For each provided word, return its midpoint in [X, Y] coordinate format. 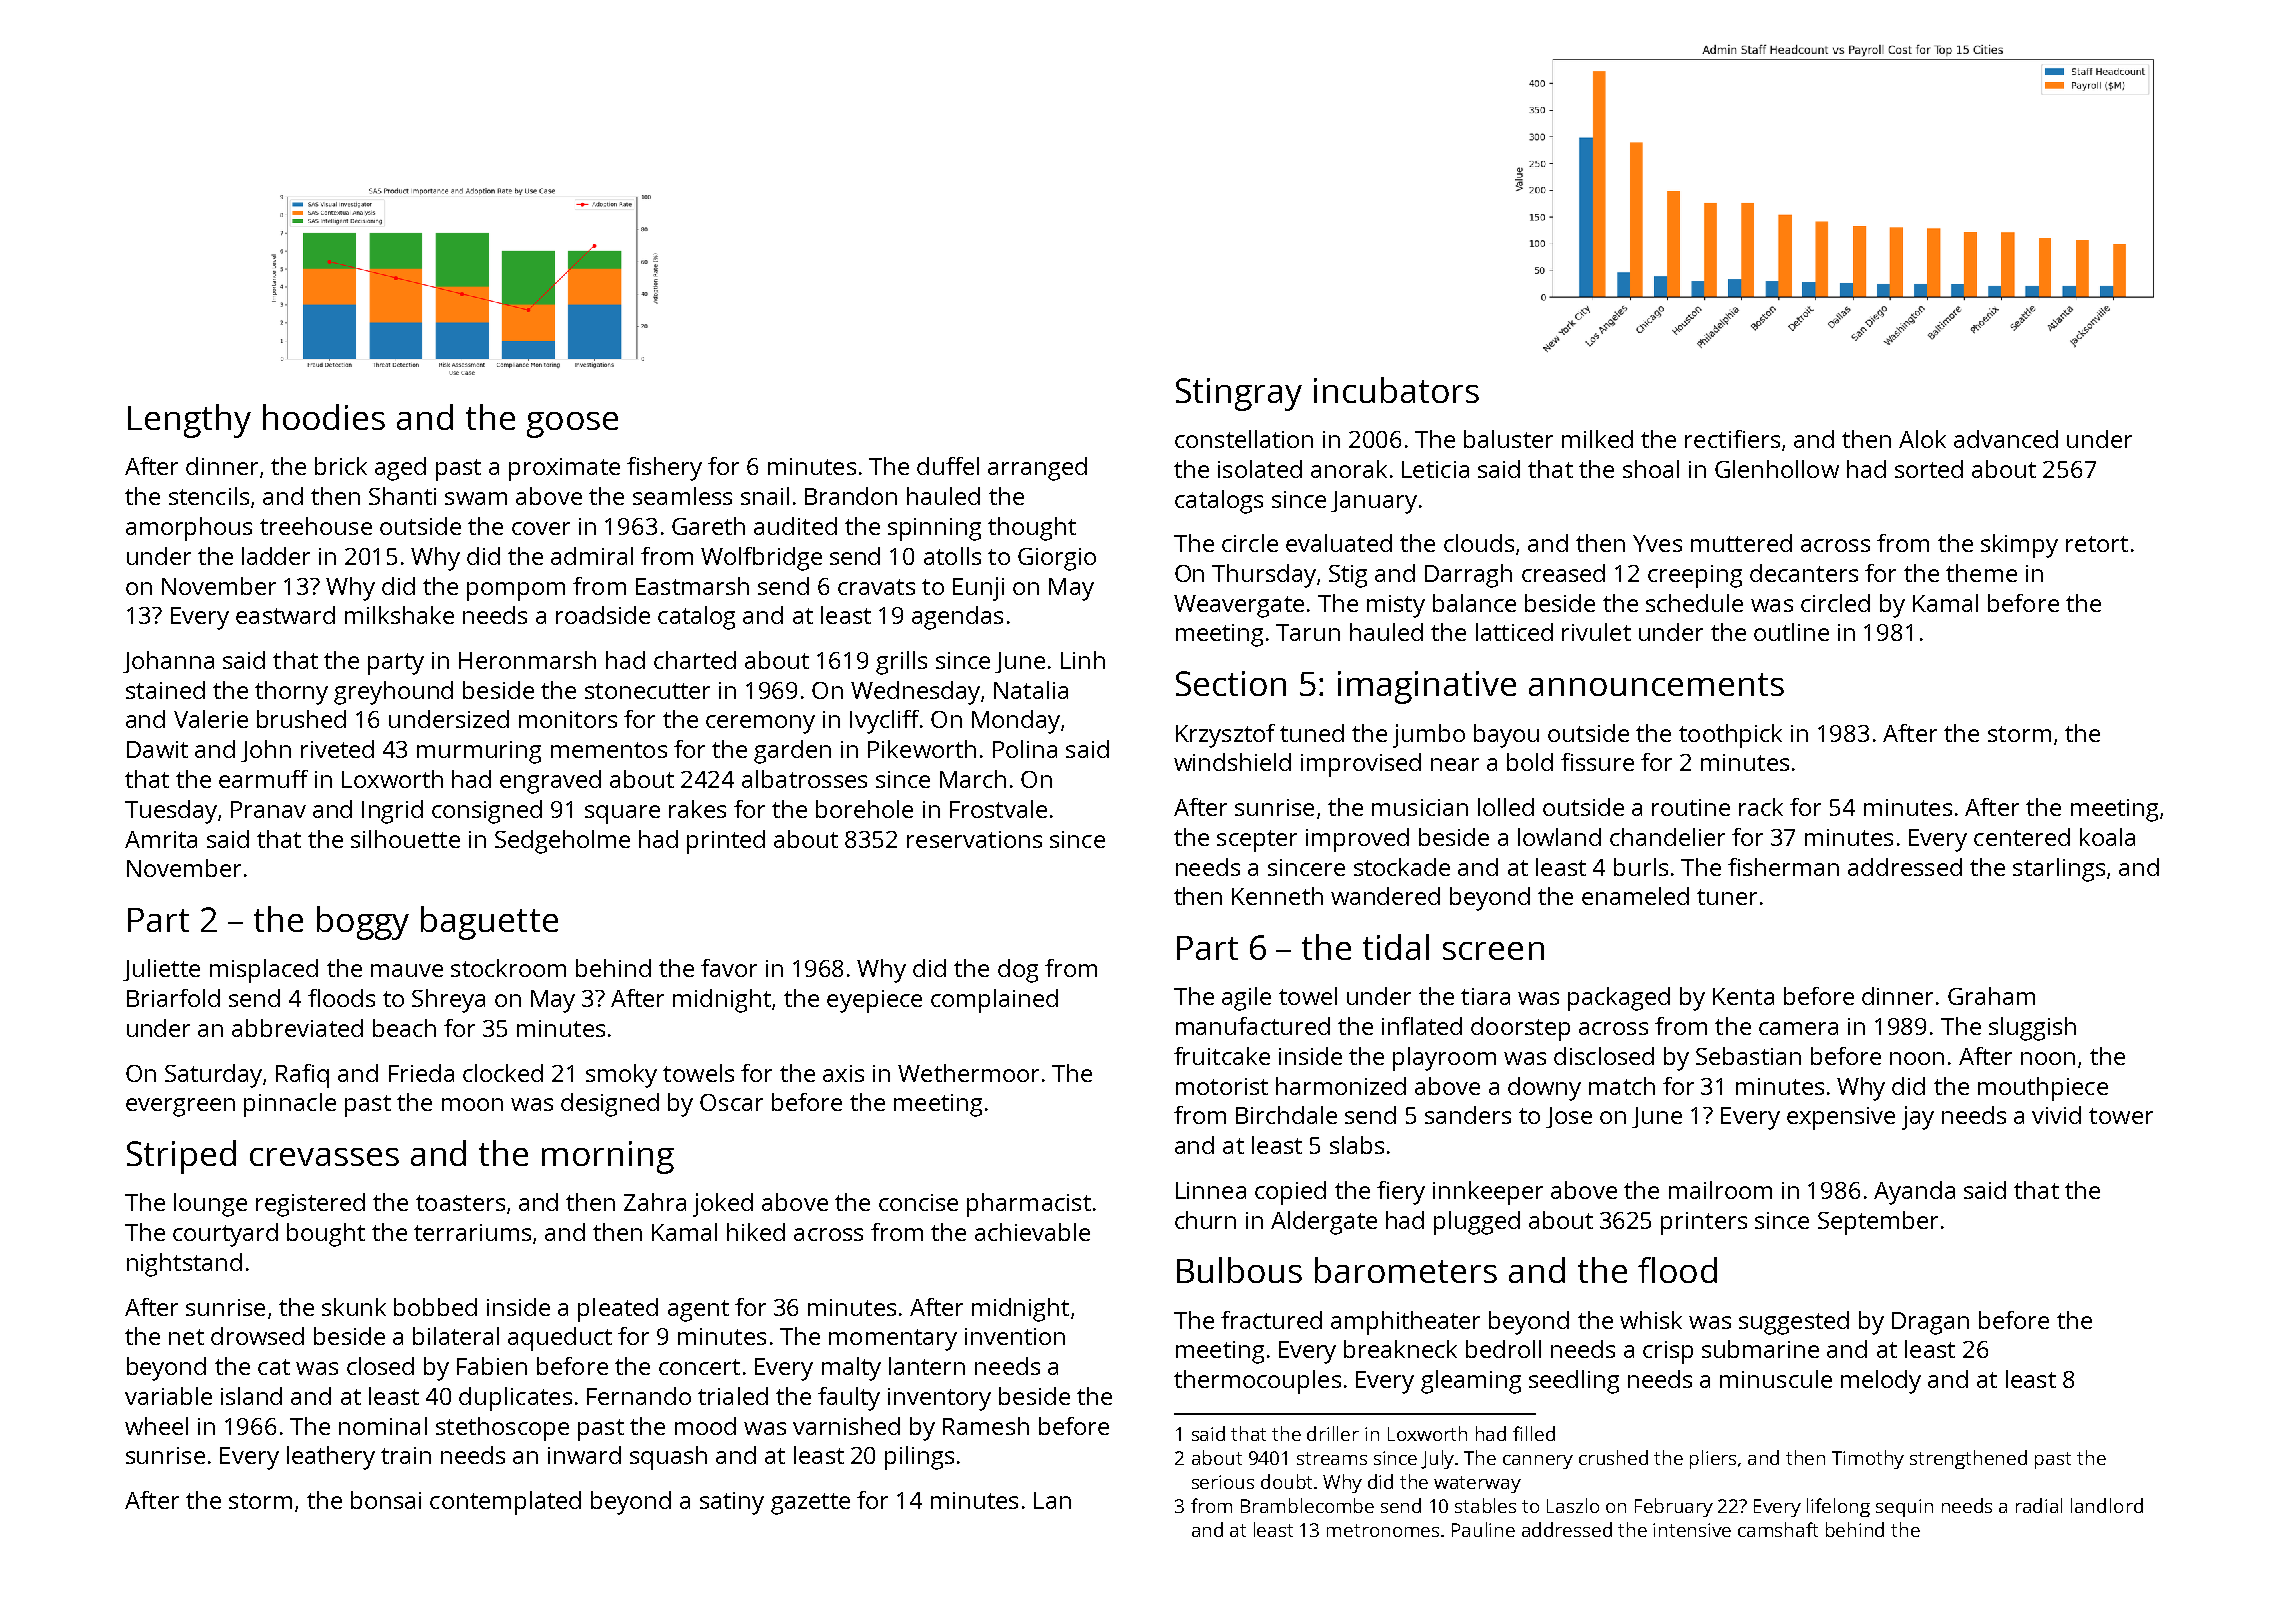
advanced [2006, 439]
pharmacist [1029, 1205]
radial [2039, 1505]
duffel [948, 466]
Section [1231, 683]
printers [1704, 1223]
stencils [209, 496]
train [406, 1455]
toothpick [1730, 736]
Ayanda [1914, 1193]
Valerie [211, 719]
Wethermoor [968, 1073]
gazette [810, 1504]
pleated [618, 1310]
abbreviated [297, 1028]
